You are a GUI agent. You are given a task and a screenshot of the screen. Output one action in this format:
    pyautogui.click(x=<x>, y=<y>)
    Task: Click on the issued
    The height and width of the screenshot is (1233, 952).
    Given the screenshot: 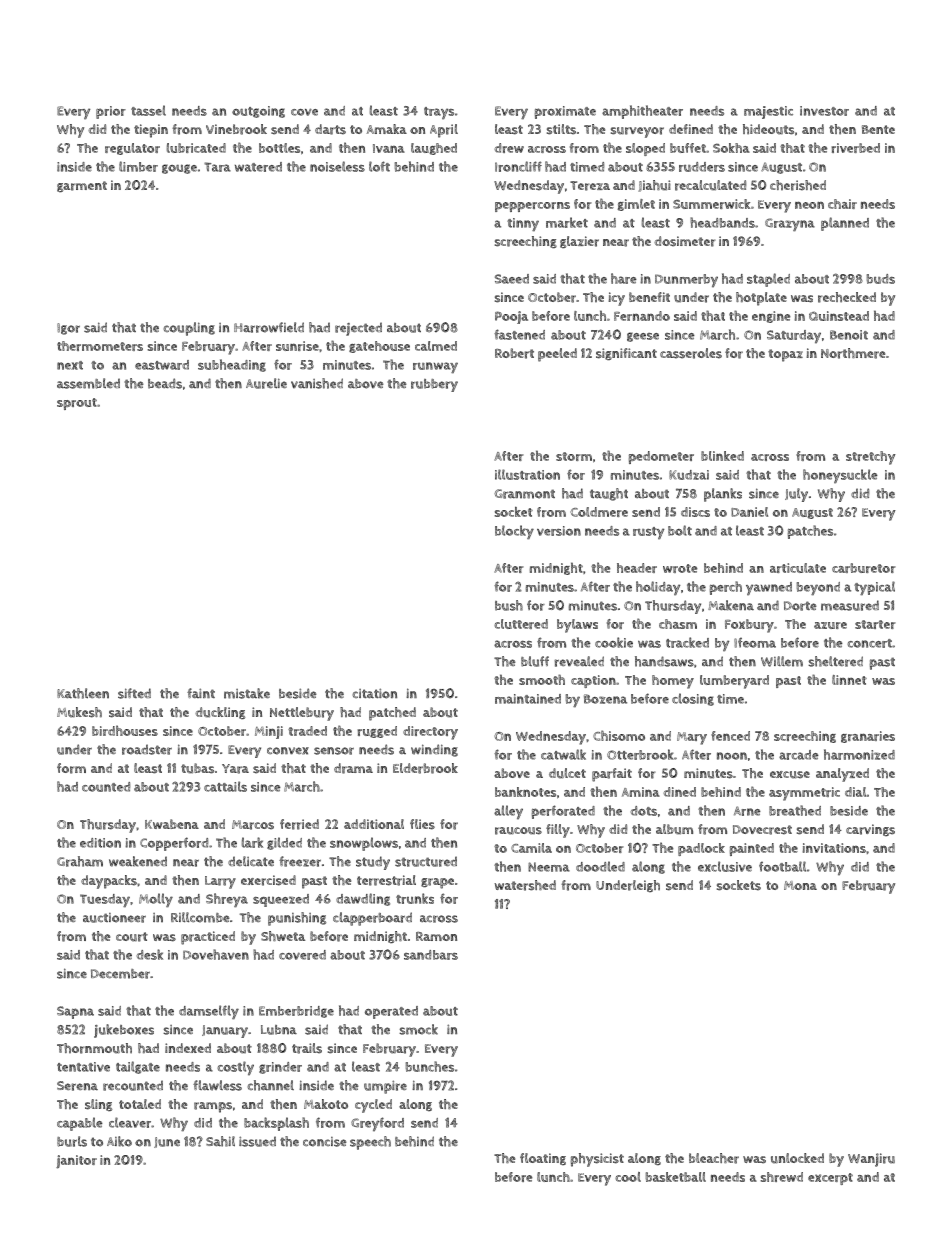 What is the action you would take?
    pyautogui.click(x=257, y=1141)
